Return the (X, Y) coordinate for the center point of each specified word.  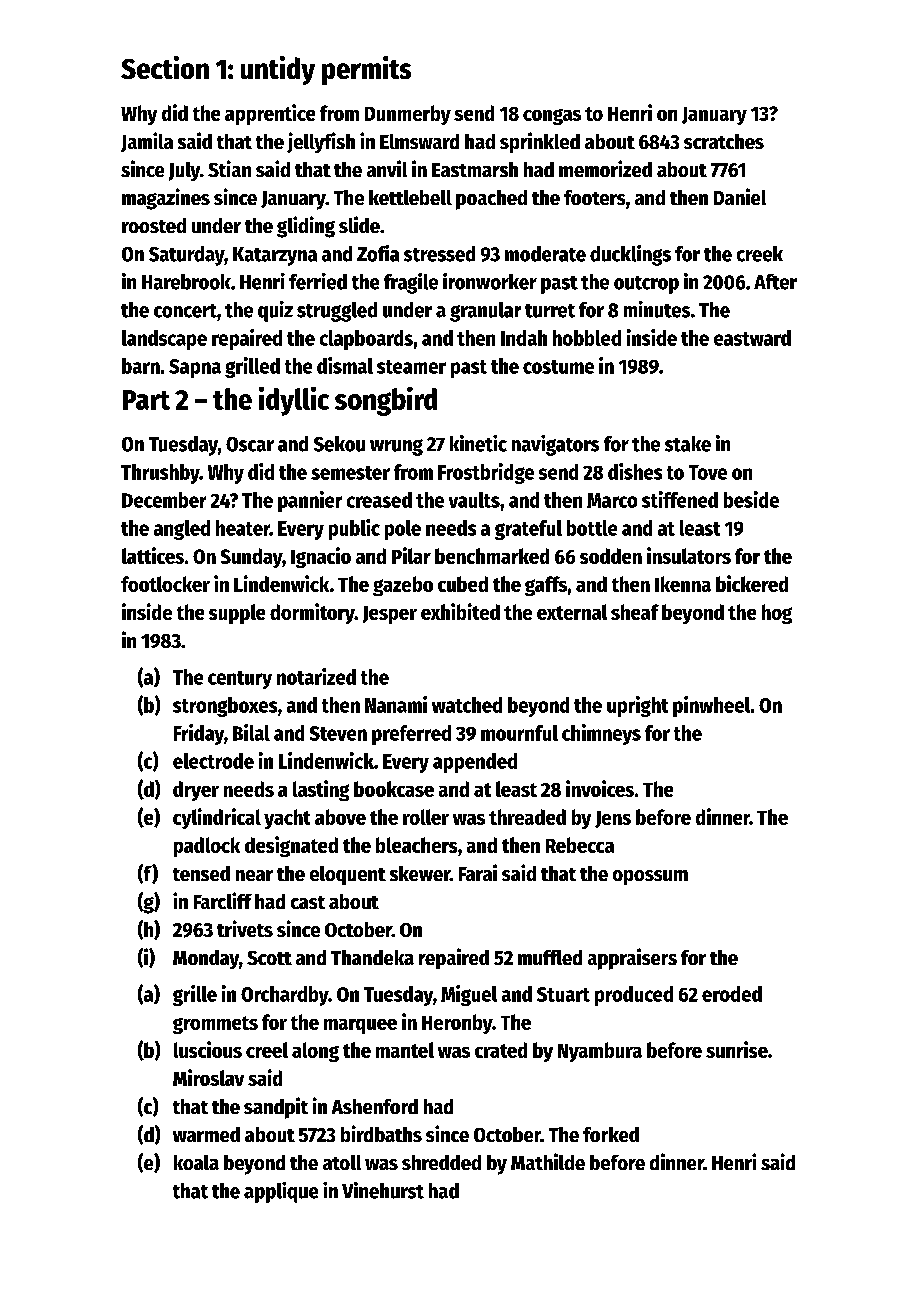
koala (196, 1162)
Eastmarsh (475, 169)
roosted (154, 225)
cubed (463, 584)
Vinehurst (383, 1190)
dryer (196, 791)
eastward (752, 338)
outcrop (646, 285)
